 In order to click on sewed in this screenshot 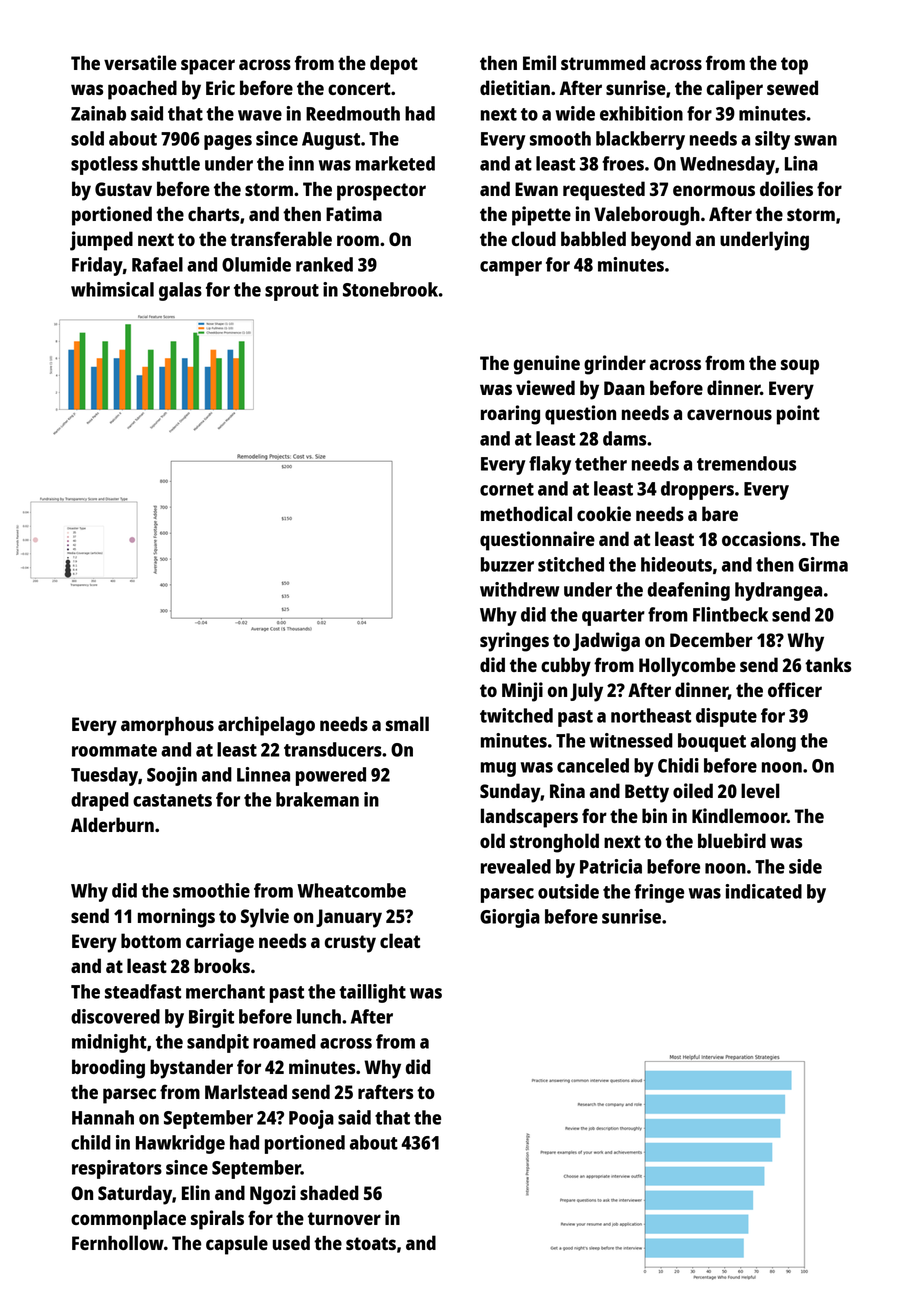, I will do `click(792, 87)`.
